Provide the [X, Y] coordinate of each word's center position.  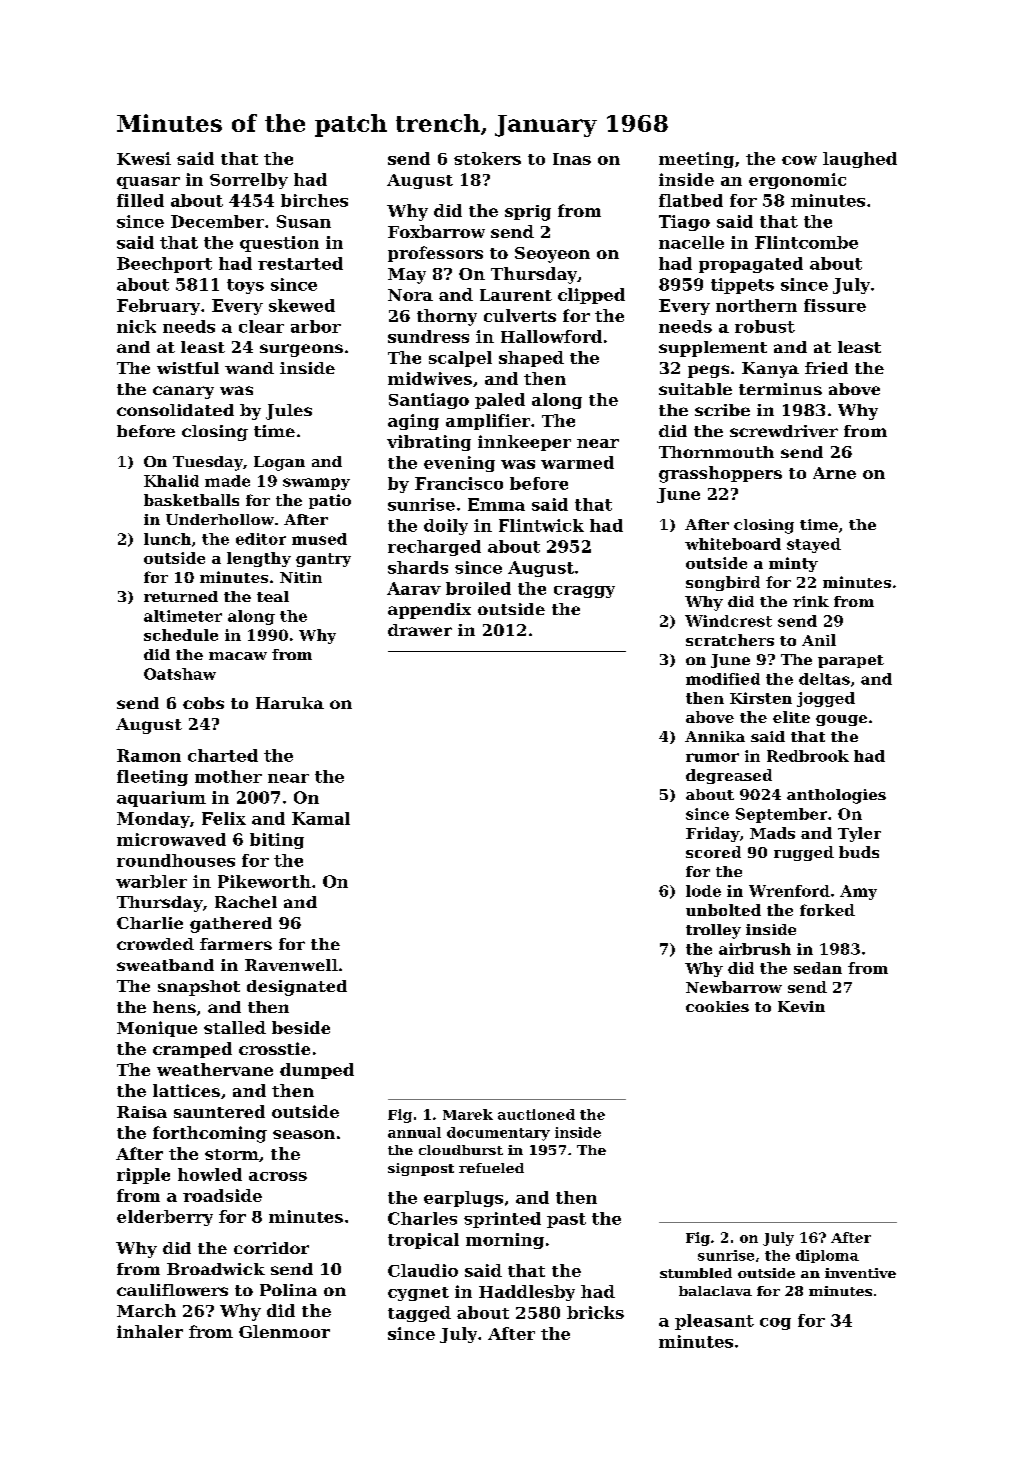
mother [228, 776]
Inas [572, 159]
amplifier [488, 422]
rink [811, 601]
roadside [222, 1195]
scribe [722, 410]
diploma [827, 1256]
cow [799, 160]
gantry [323, 560]
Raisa [142, 1112]
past [566, 1220]
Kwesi [144, 158]
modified [723, 679]
